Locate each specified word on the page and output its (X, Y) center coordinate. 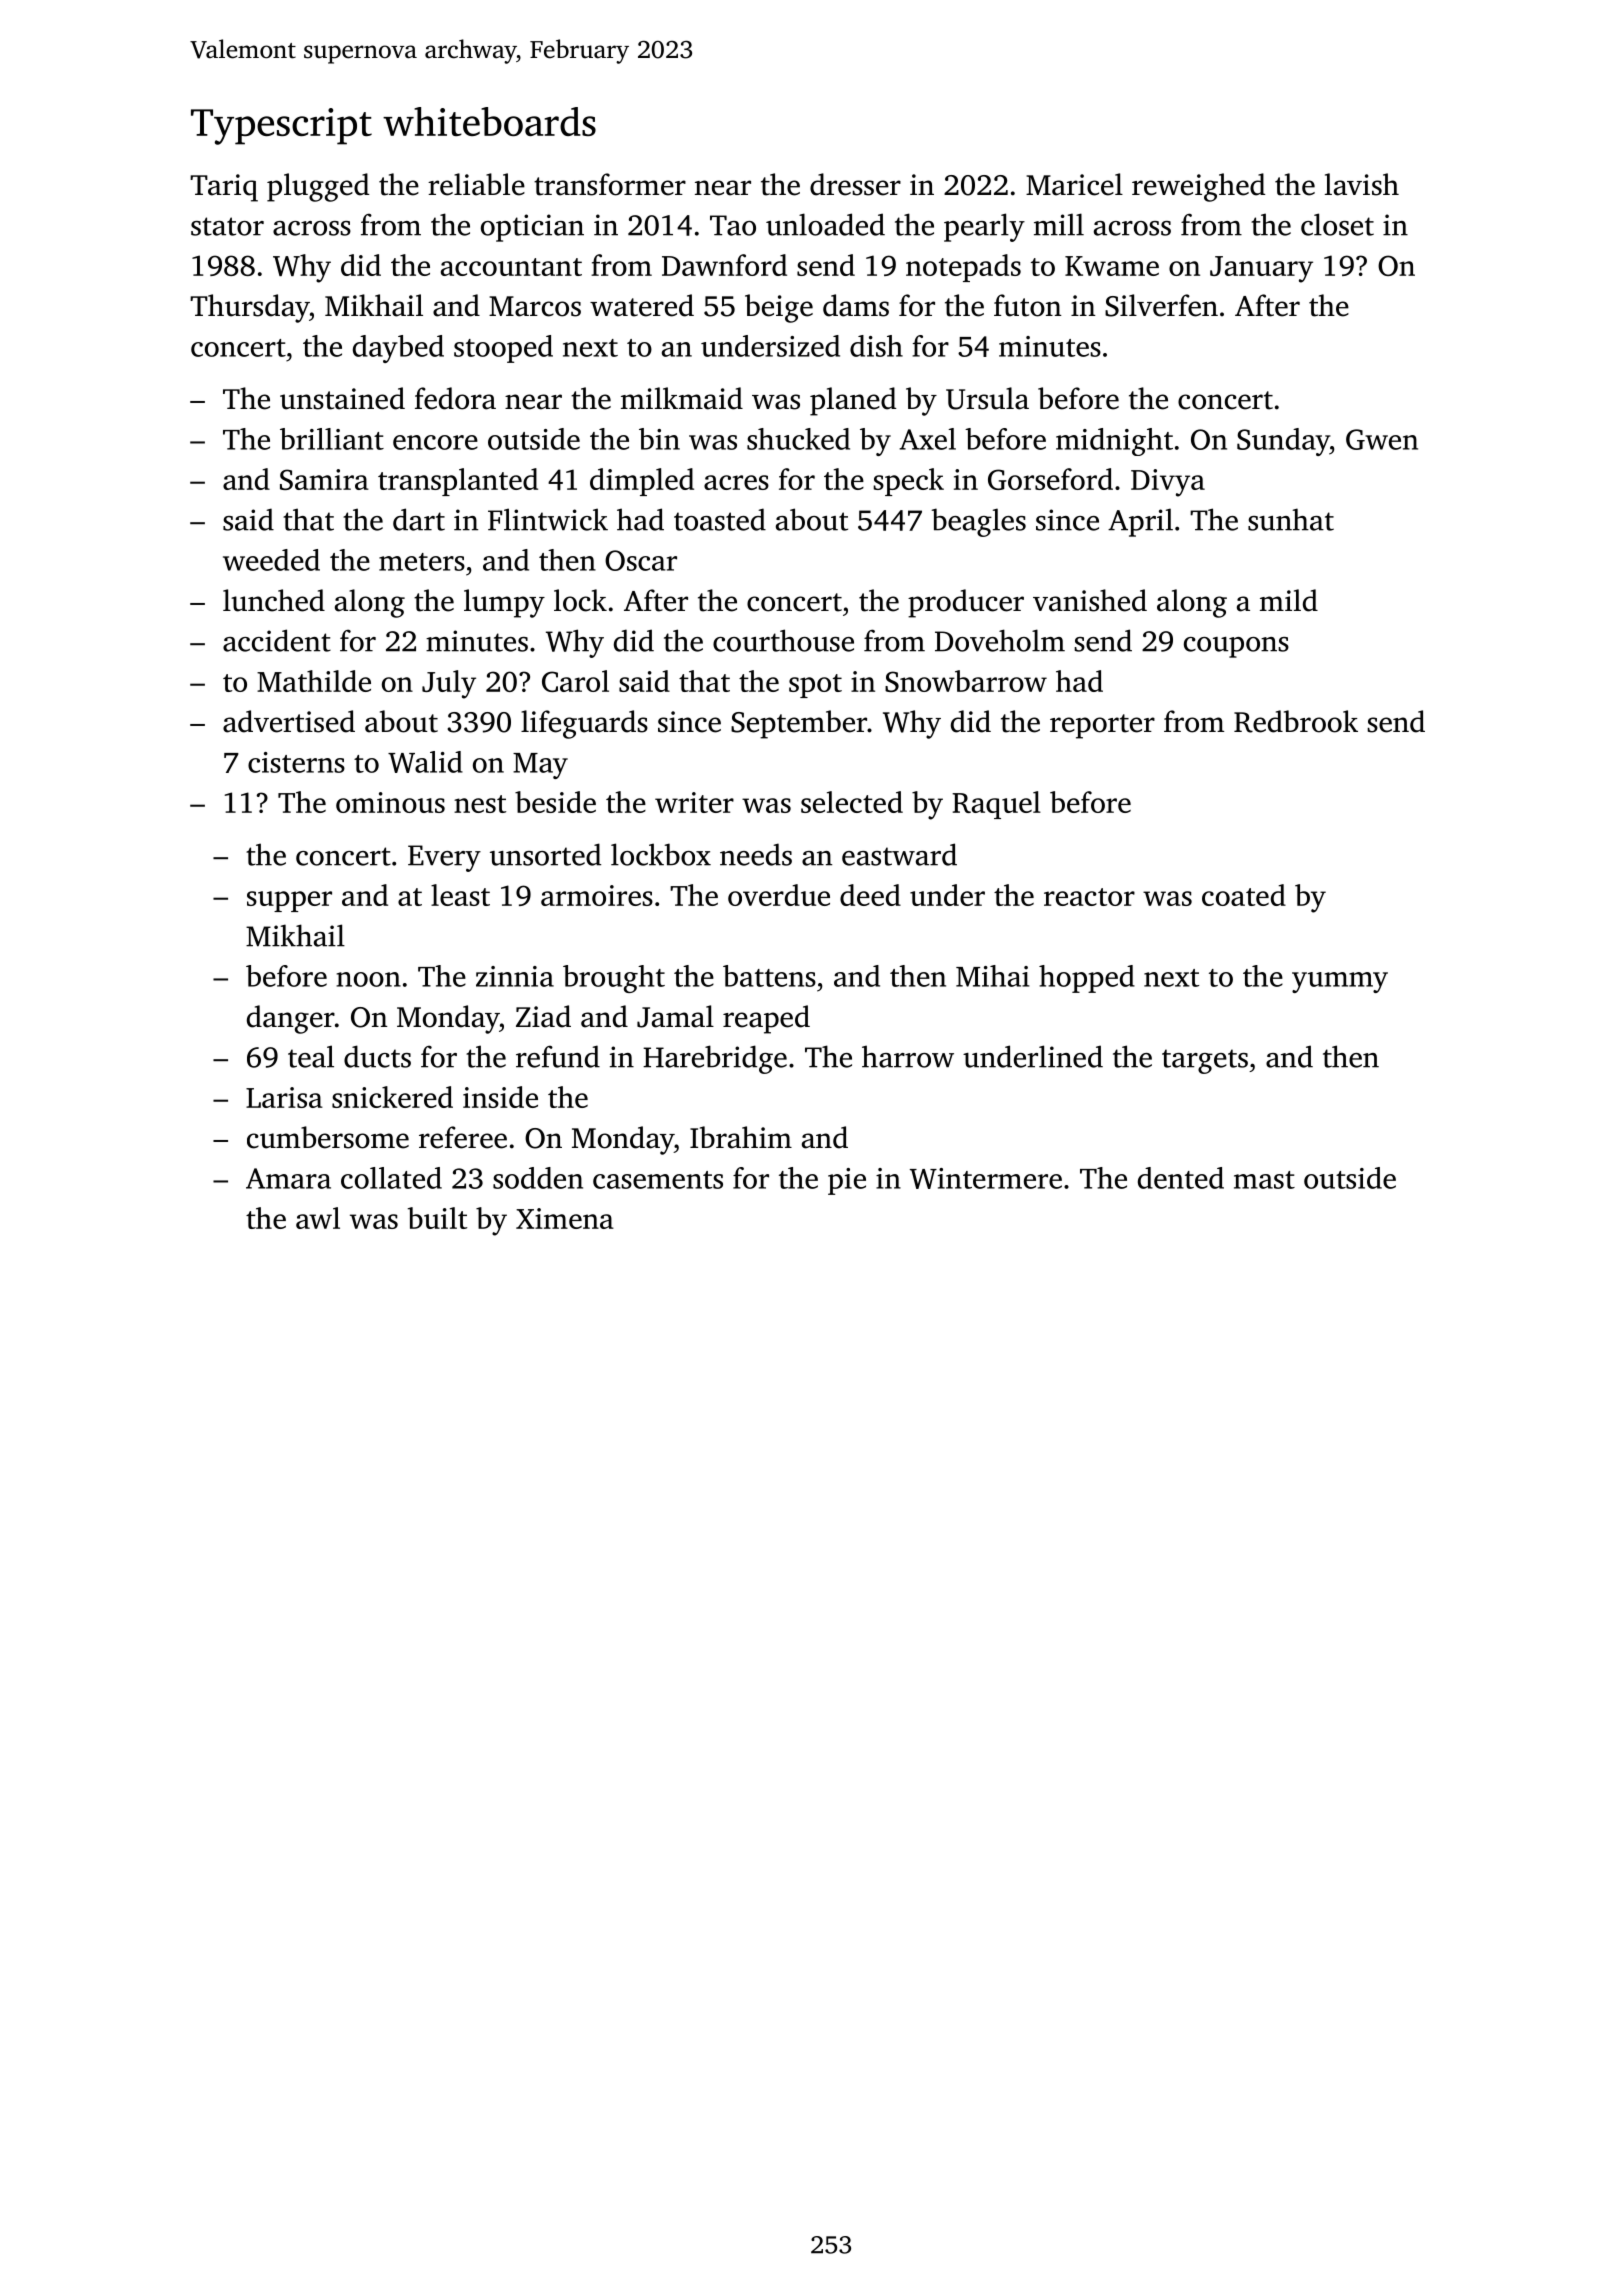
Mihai (992, 976)
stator (227, 226)
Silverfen (1161, 305)
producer (966, 603)
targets (1205, 1061)
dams (856, 305)
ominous (390, 802)
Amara (288, 1178)
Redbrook (1296, 721)
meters (422, 562)
